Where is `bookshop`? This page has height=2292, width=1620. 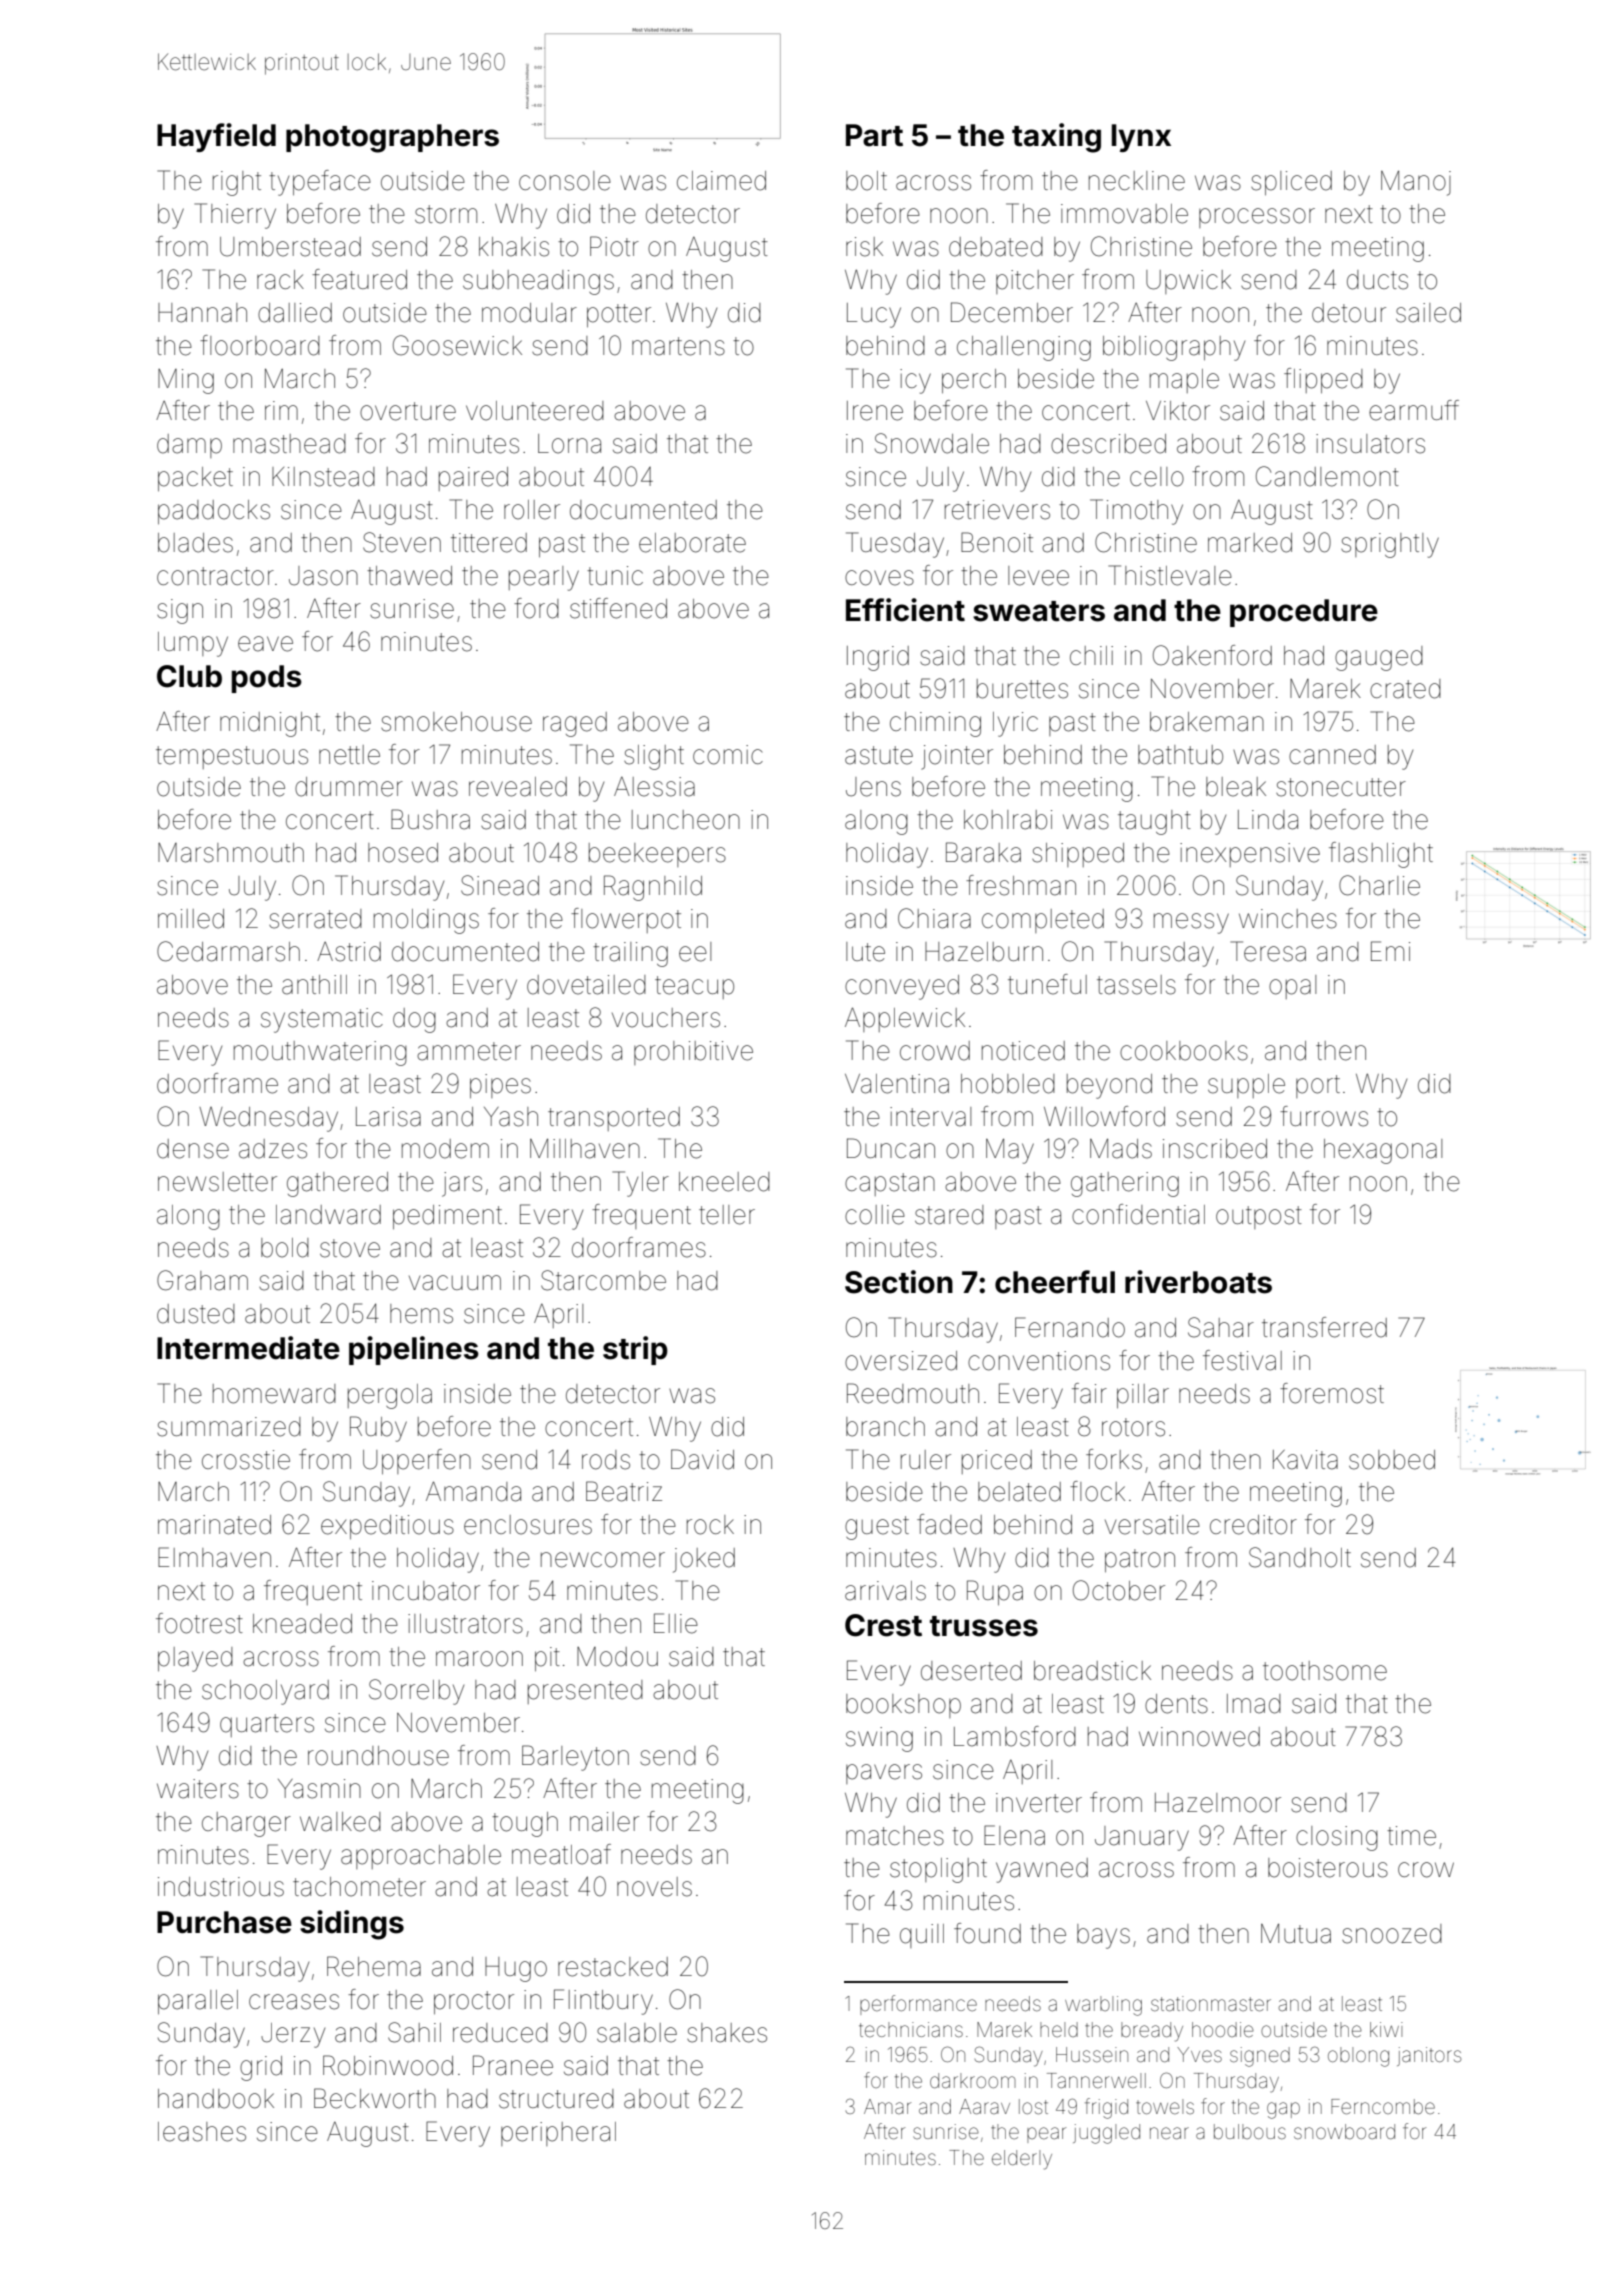
bookshop is located at coordinates (903, 1706).
